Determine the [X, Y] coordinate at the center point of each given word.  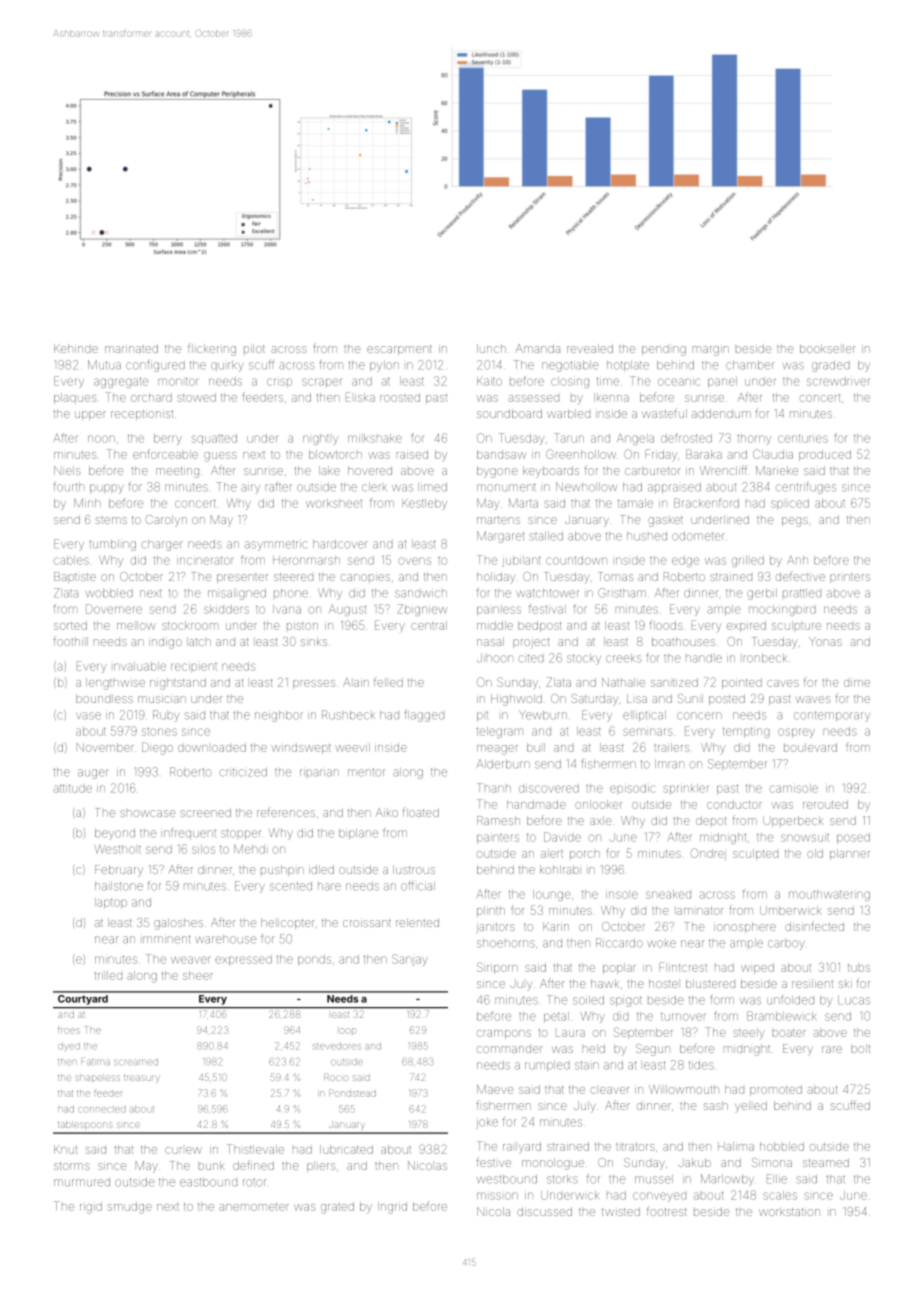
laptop [111, 903]
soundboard [509, 413]
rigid [91, 1208]
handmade [536, 804]
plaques [75, 398]
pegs [795, 522]
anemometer [253, 1207]
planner [850, 854]
